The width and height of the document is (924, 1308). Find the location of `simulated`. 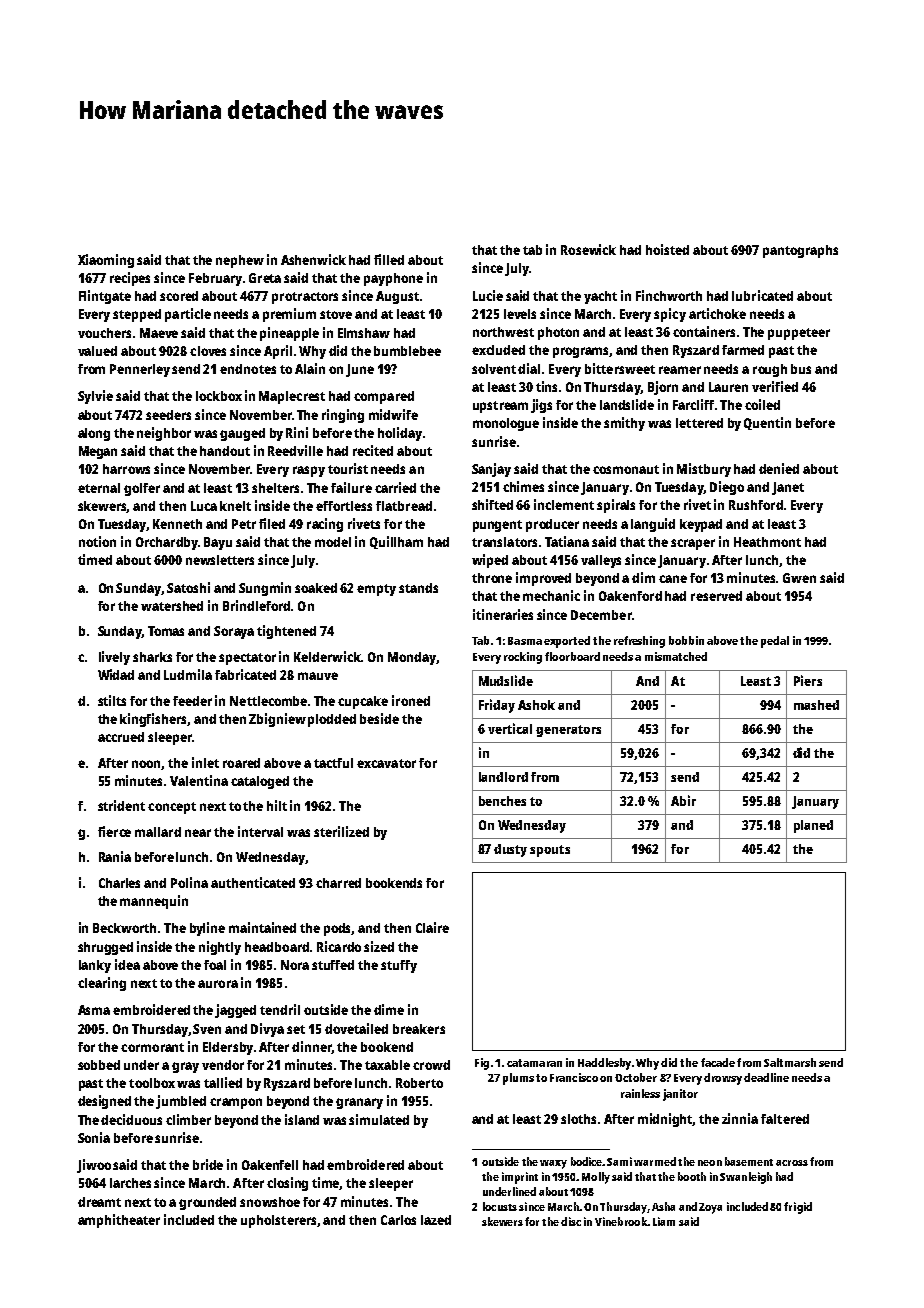

simulated is located at coordinates (379, 1119).
